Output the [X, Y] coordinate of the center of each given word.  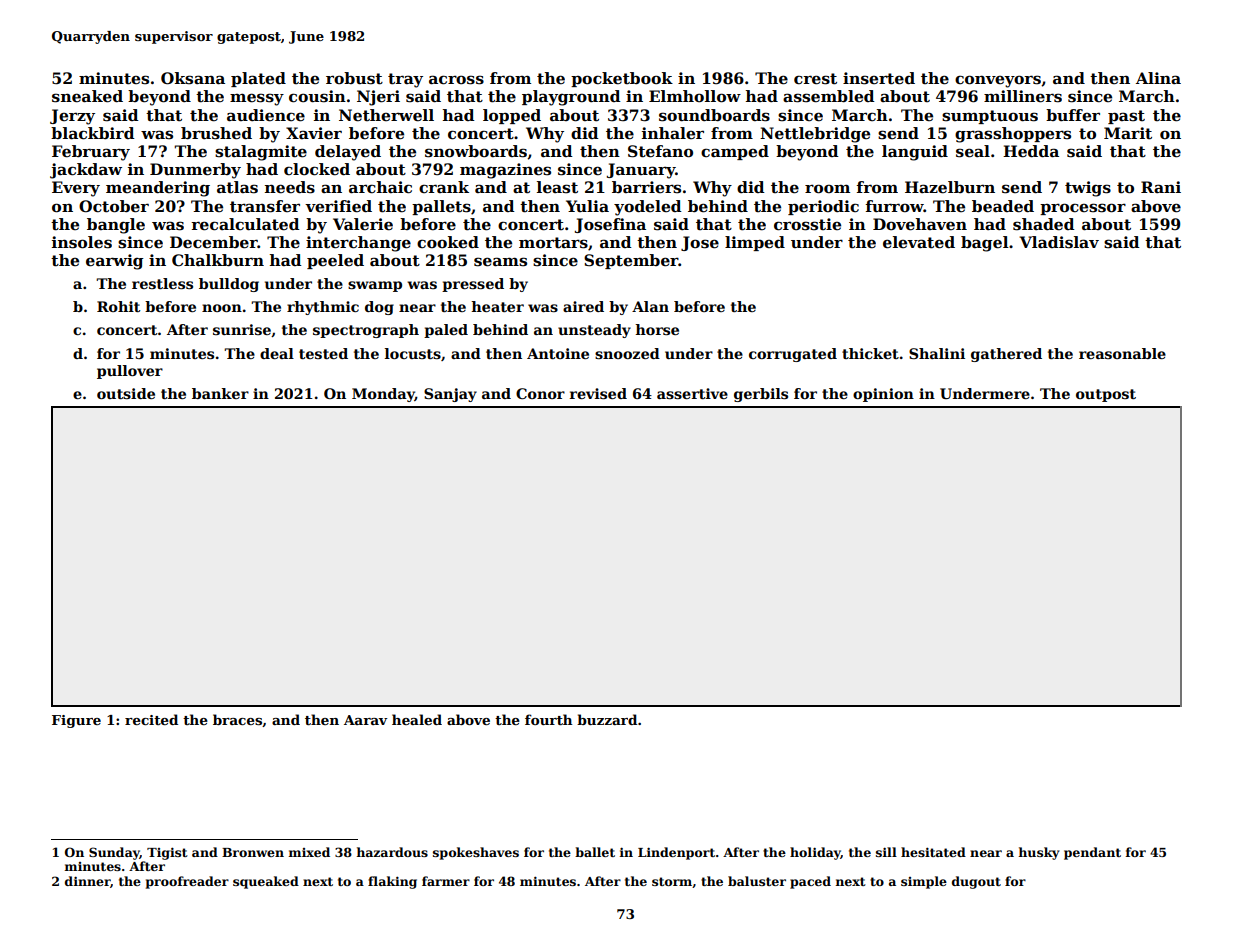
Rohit [118, 306]
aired [583, 306]
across [456, 80]
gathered [1006, 355]
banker [220, 393]
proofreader [187, 882]
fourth [548, 719]
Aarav [365, 720]
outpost [1106, 395]
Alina [1158, 78]
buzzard [607, 719]
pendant [1092, 853]
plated [258, 79]
